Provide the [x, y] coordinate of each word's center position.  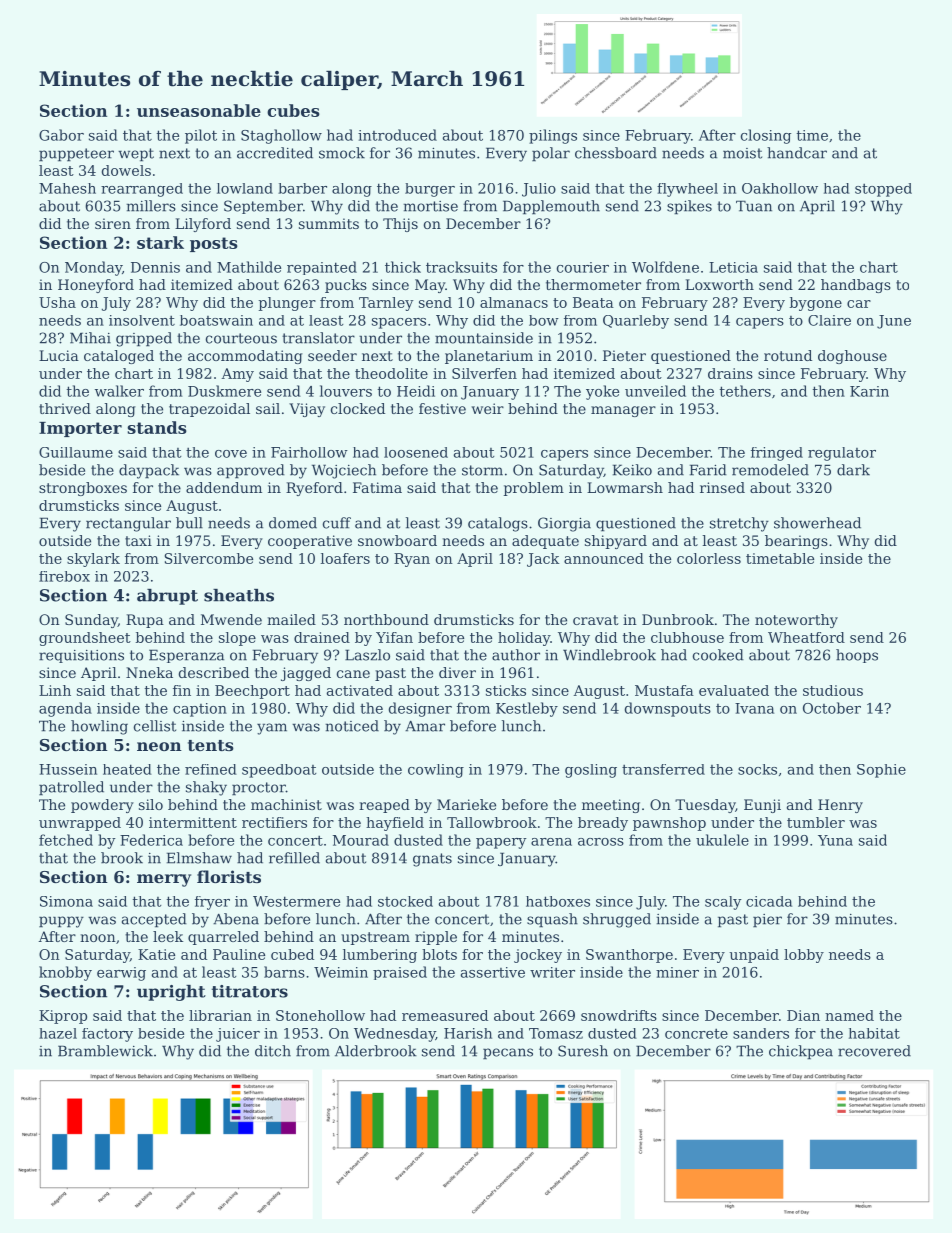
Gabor [61, 135]
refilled [294, 858]
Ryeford [314, 489]
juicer [238, 1035]
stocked [405, 901]
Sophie [881, 771]
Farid [708, 470]
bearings [796, 542]
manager [623, 411]
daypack [149, 471]
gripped [144, 339]
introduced [397, 135]
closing [766, 136]
